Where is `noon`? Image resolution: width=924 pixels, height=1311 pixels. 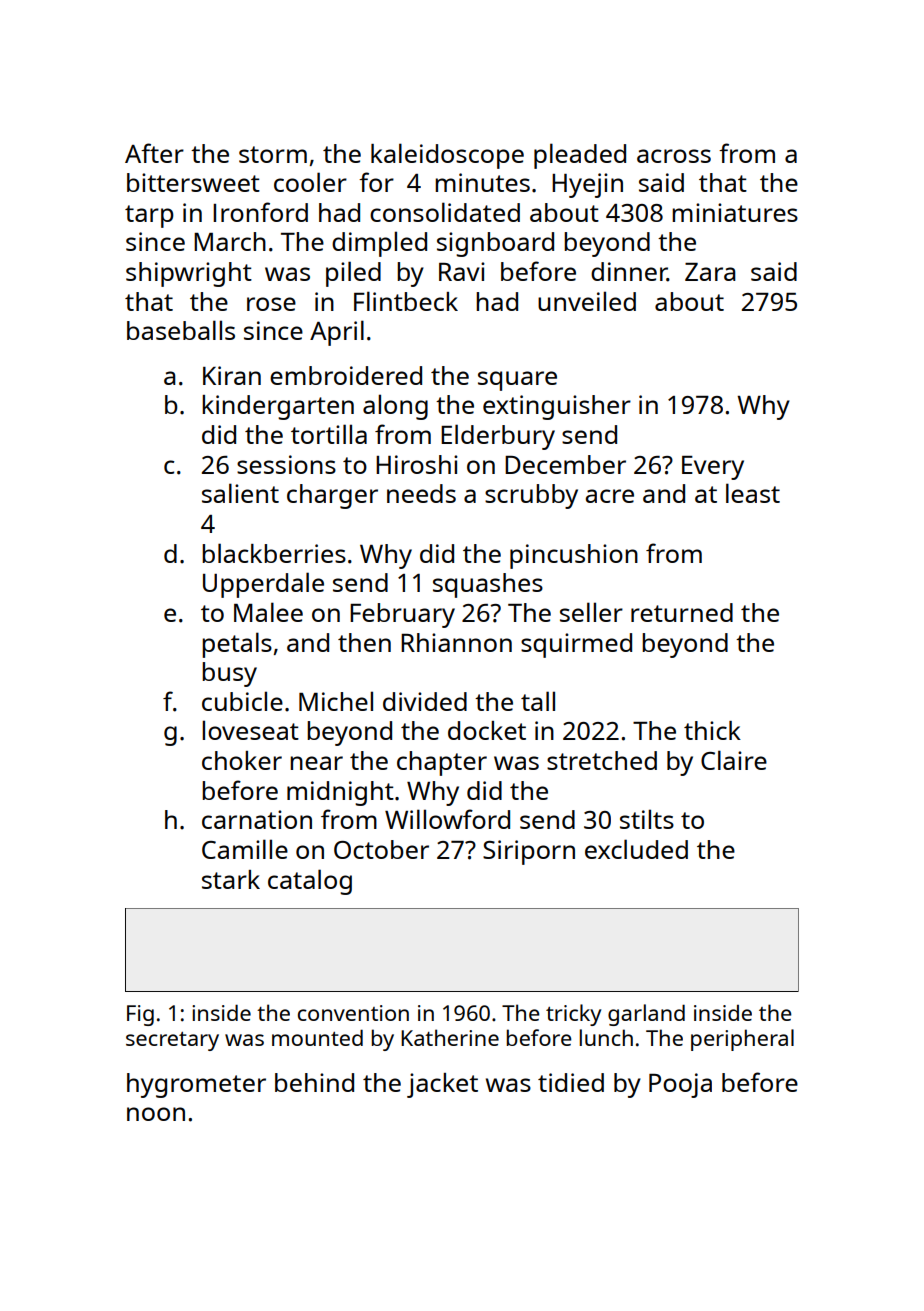
noon is located at coordinates (156, 1114).
